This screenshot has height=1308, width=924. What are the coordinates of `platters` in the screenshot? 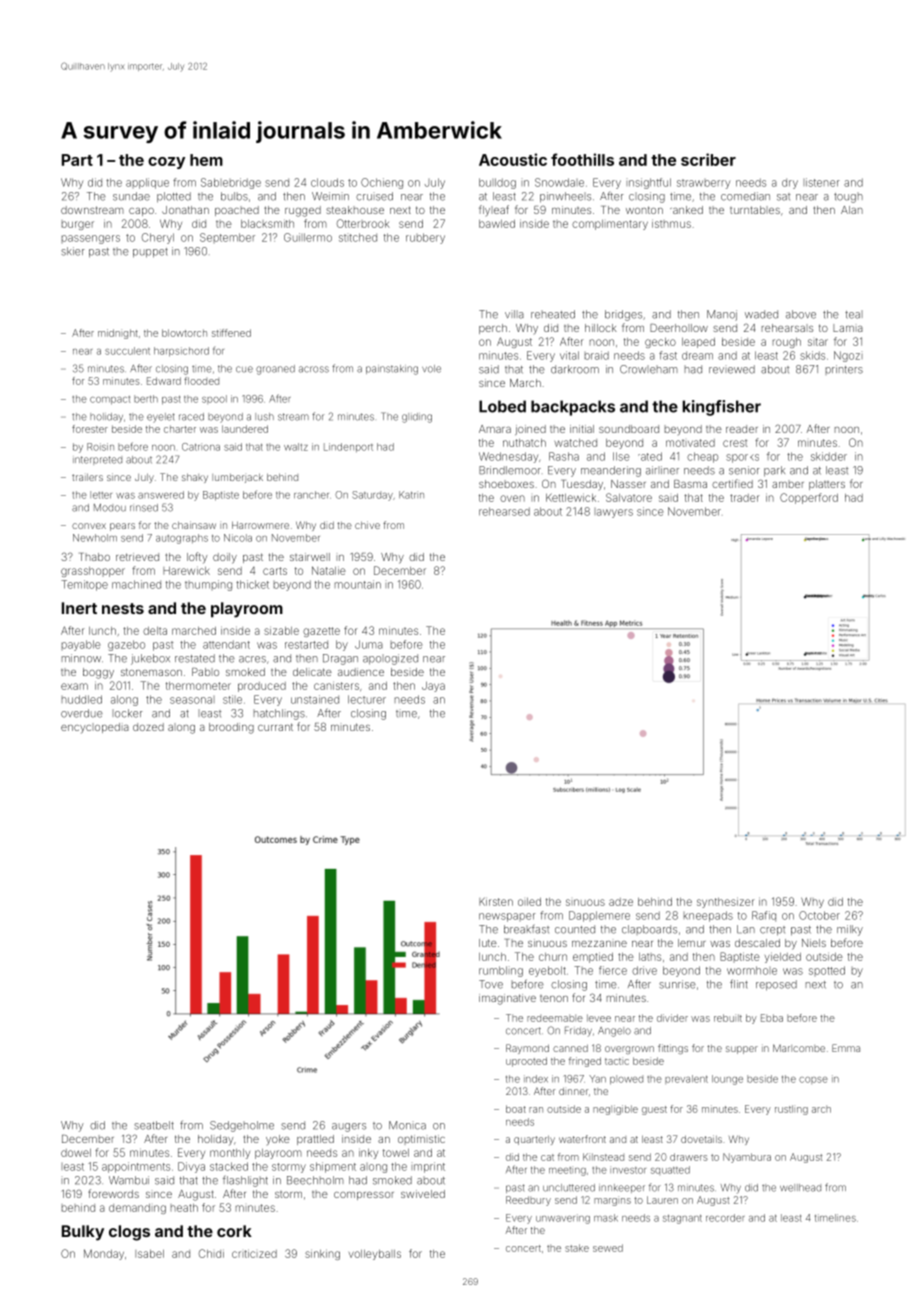 It's located at (827, 485).
